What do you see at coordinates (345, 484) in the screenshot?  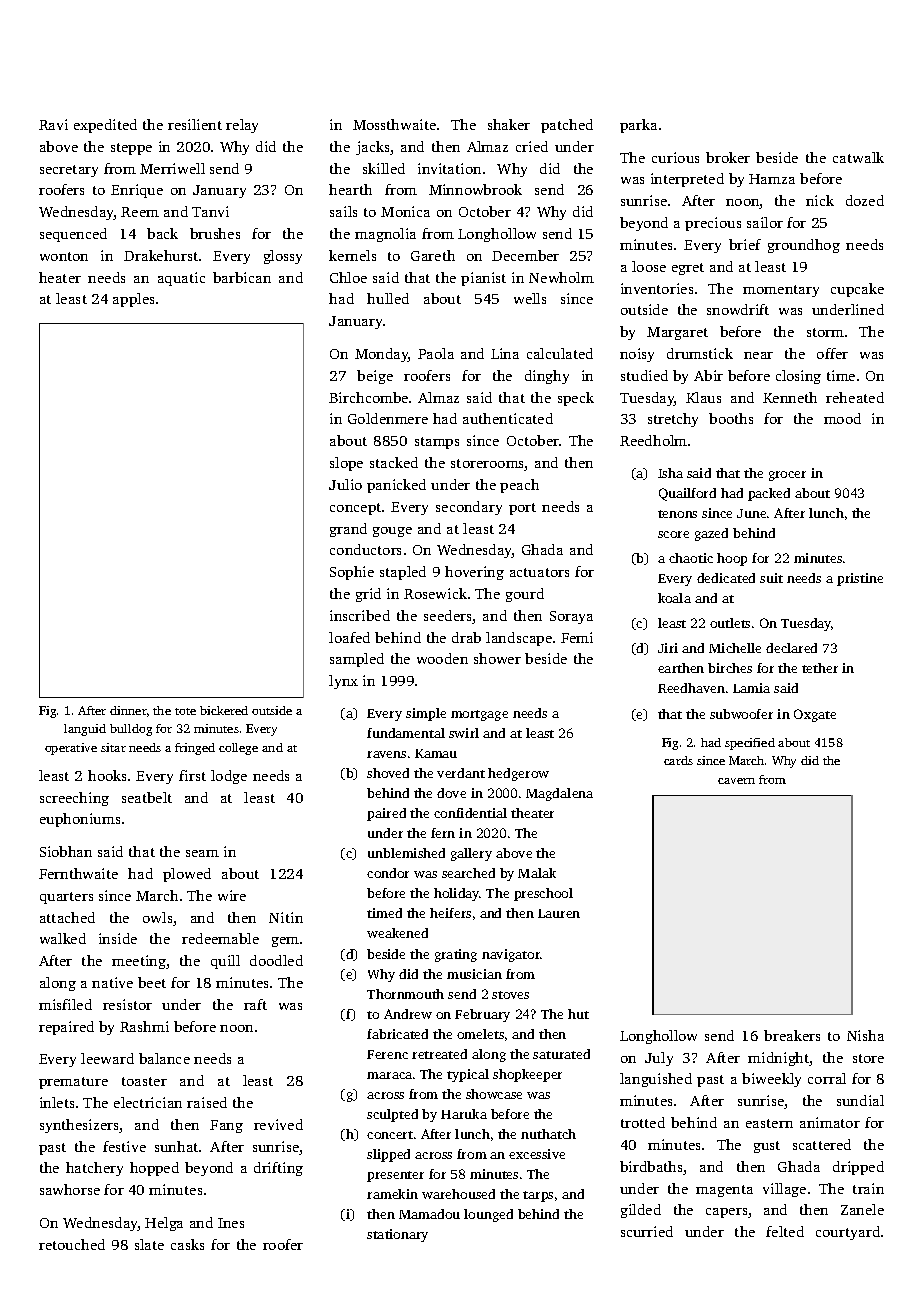 I see `Julio` at bounding box center [345, 484].
